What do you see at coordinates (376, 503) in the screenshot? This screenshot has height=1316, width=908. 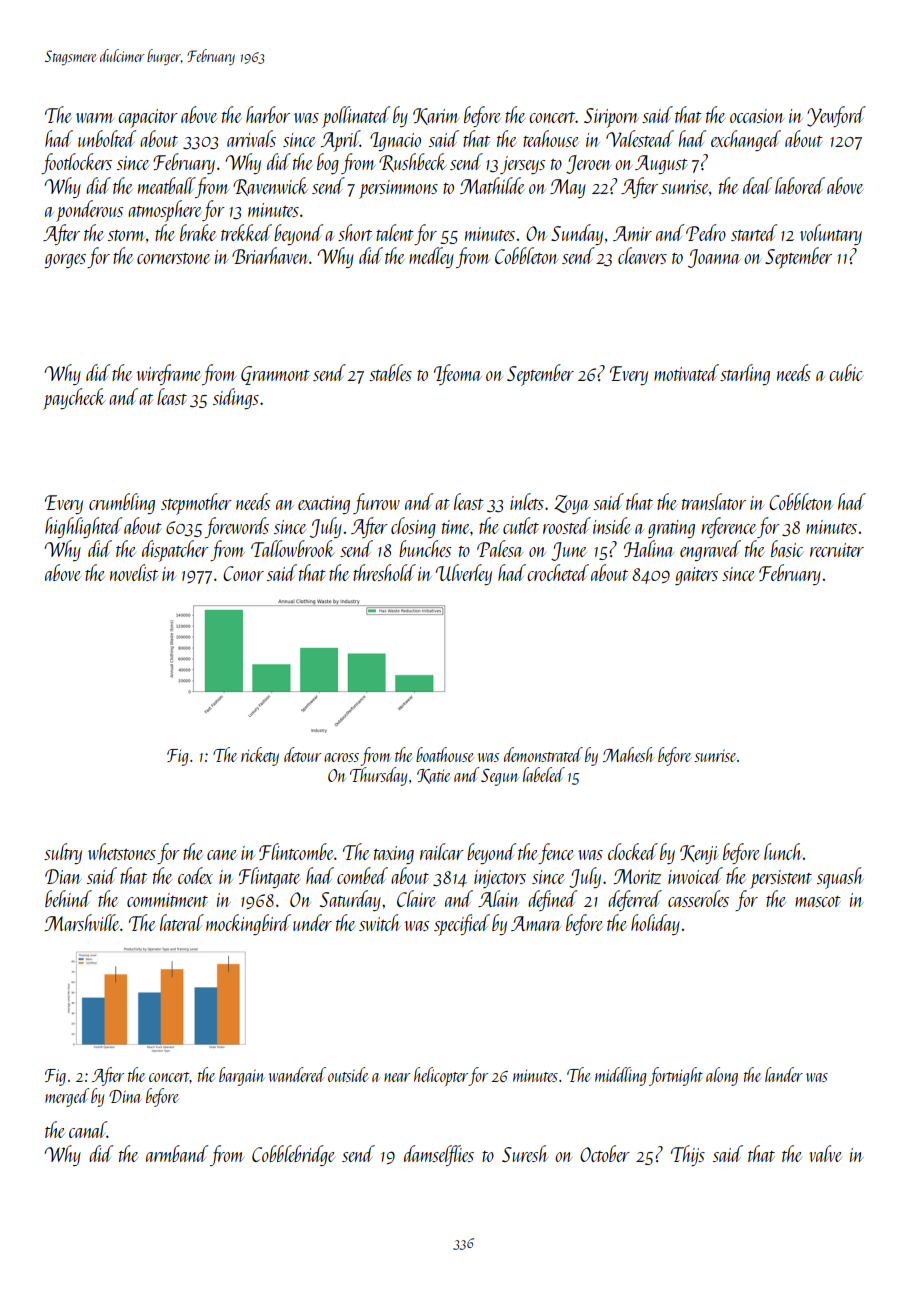 I see `furrow` at bounding box center [376, 503].
